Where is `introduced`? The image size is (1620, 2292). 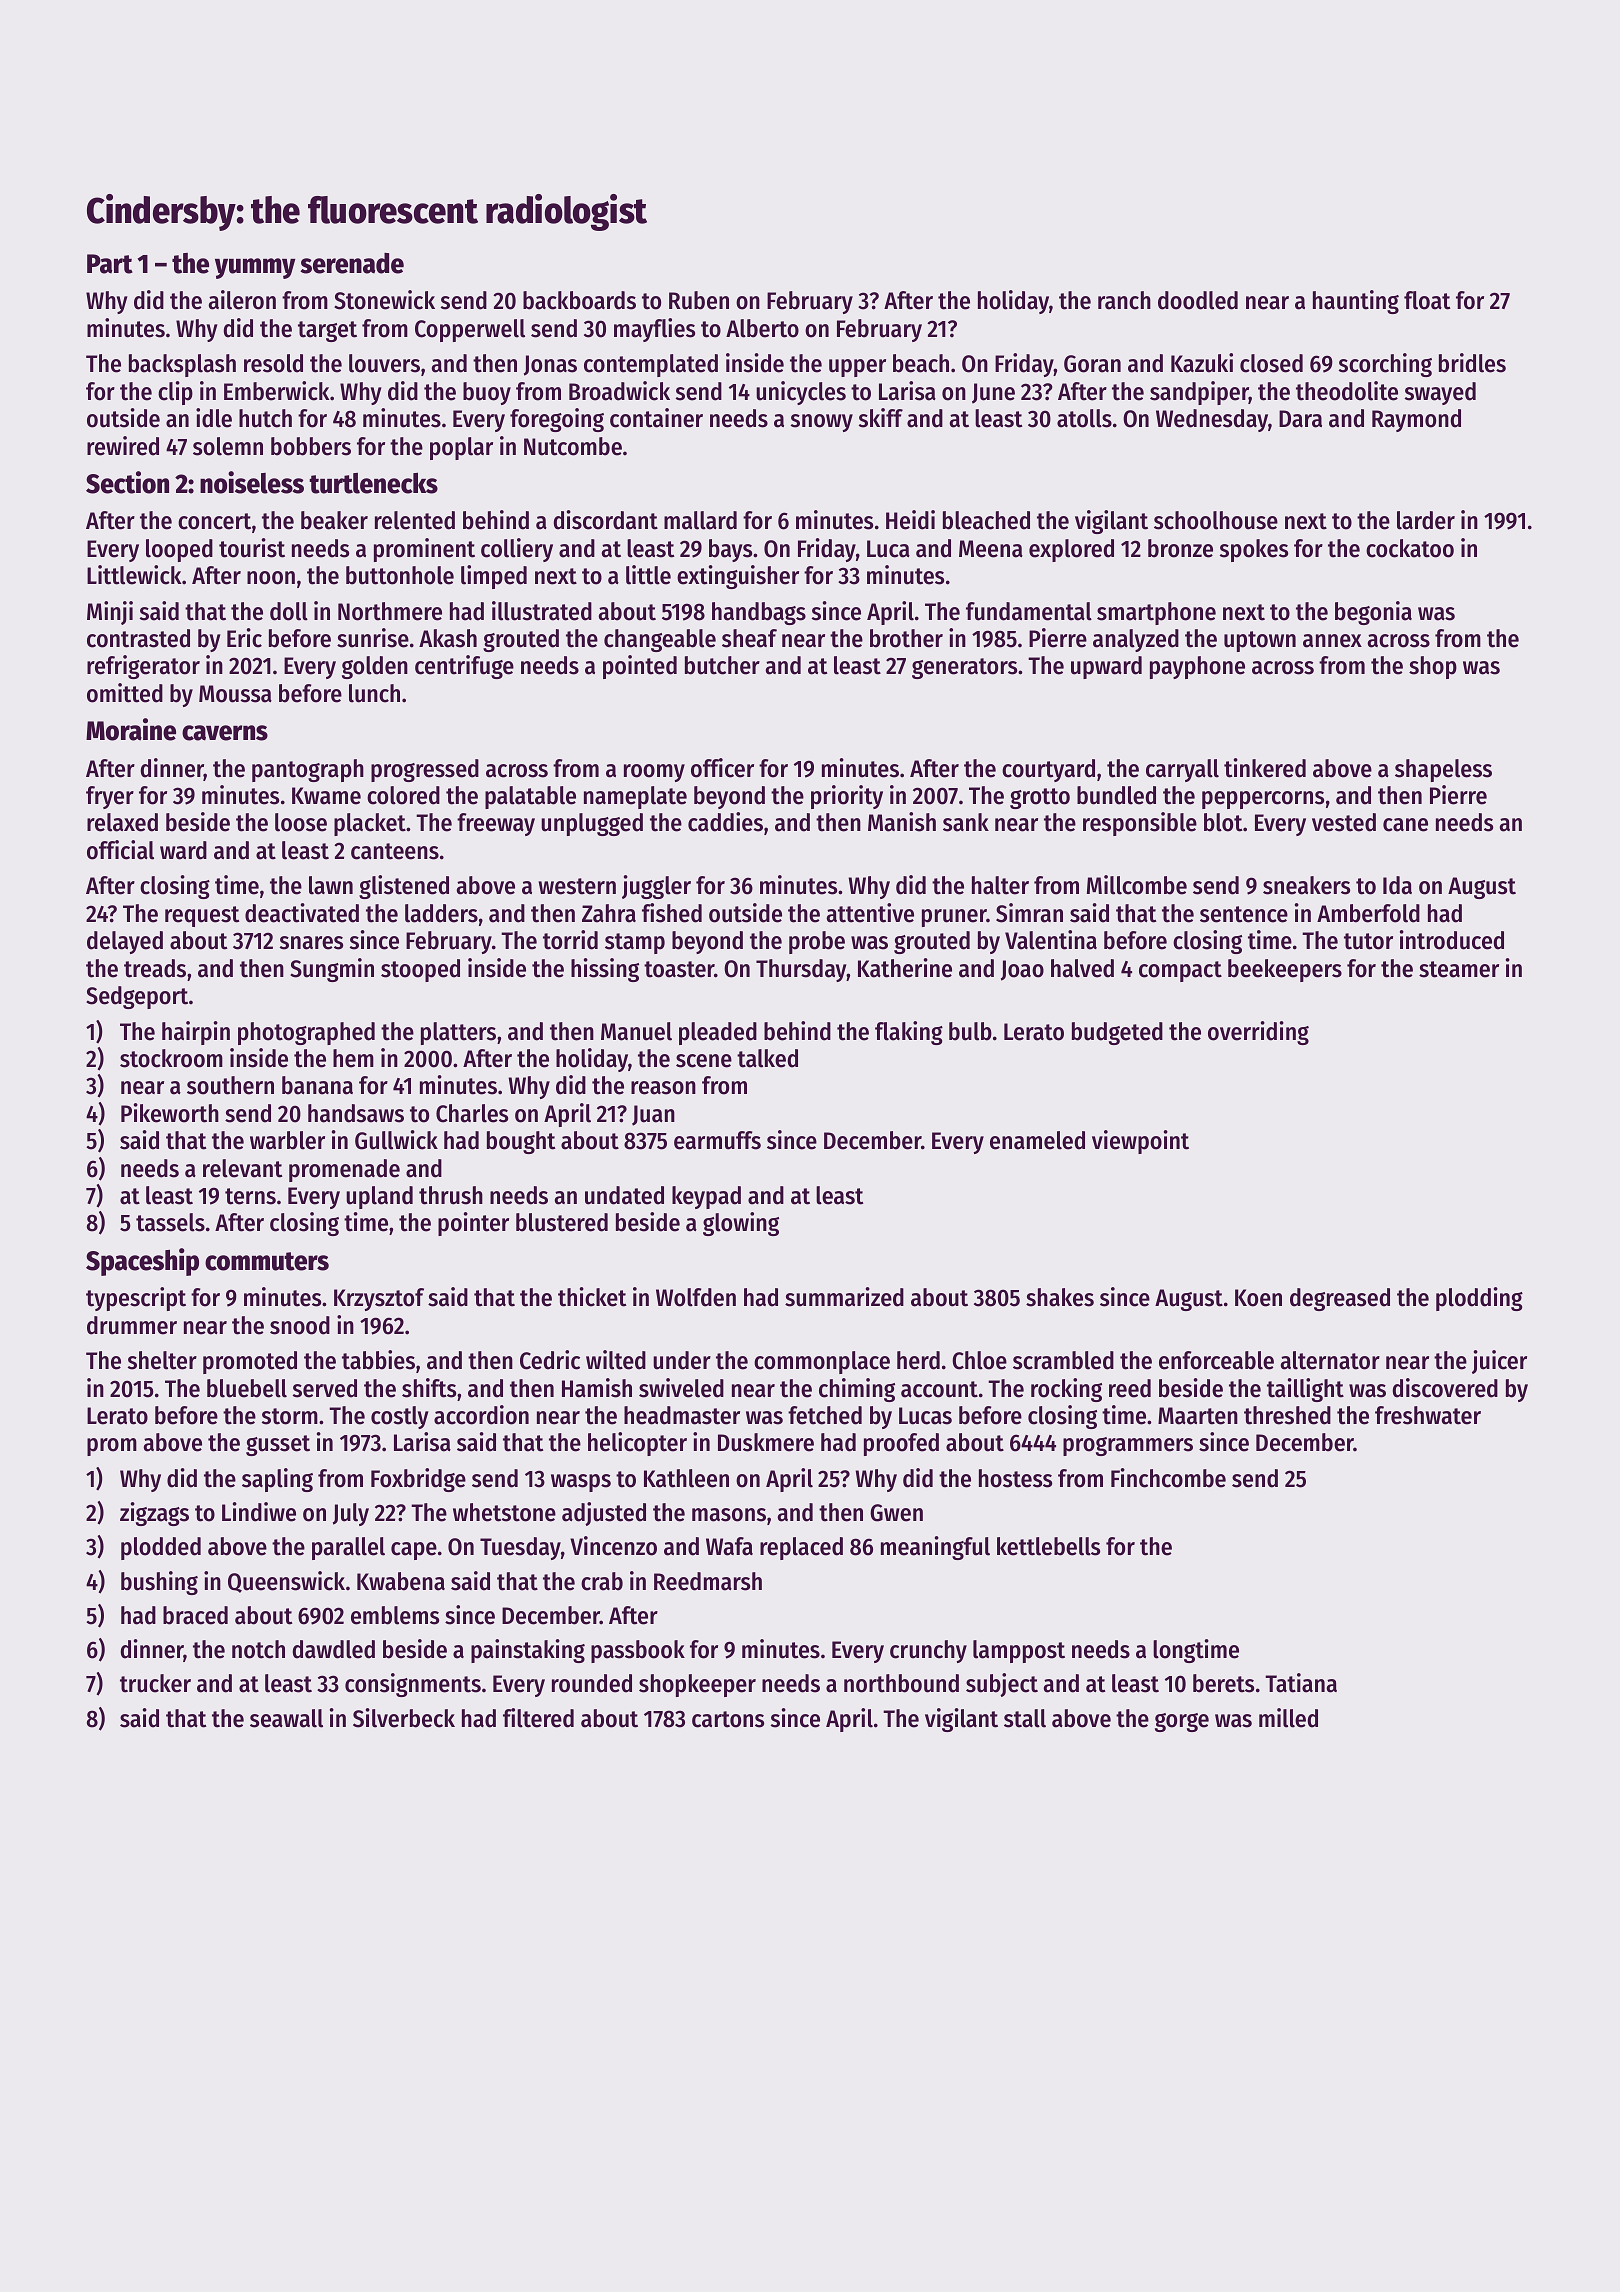 introduced is located at coordinates (1452, 940).
